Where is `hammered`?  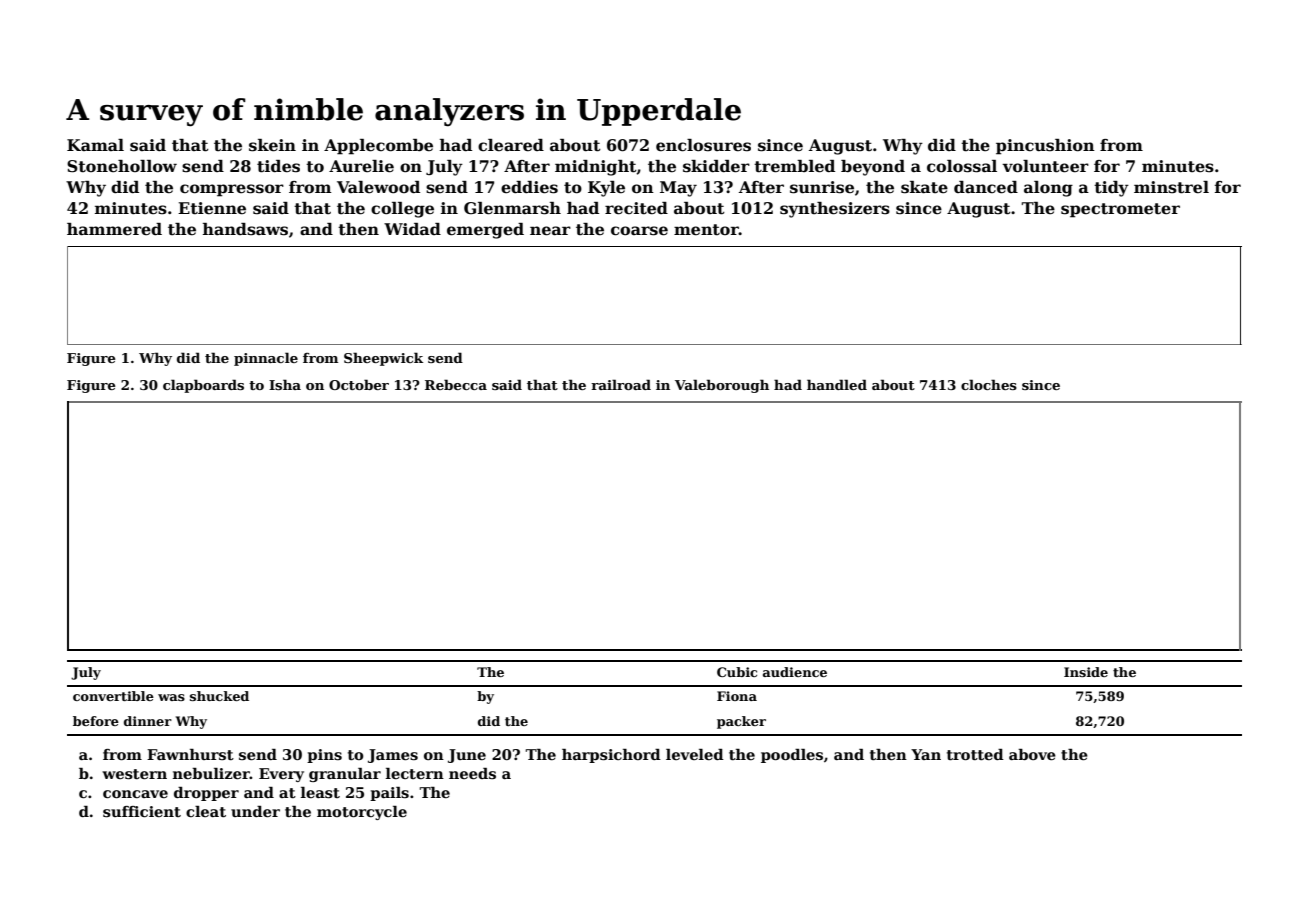
hammered is located at coordinates (114, 229).
